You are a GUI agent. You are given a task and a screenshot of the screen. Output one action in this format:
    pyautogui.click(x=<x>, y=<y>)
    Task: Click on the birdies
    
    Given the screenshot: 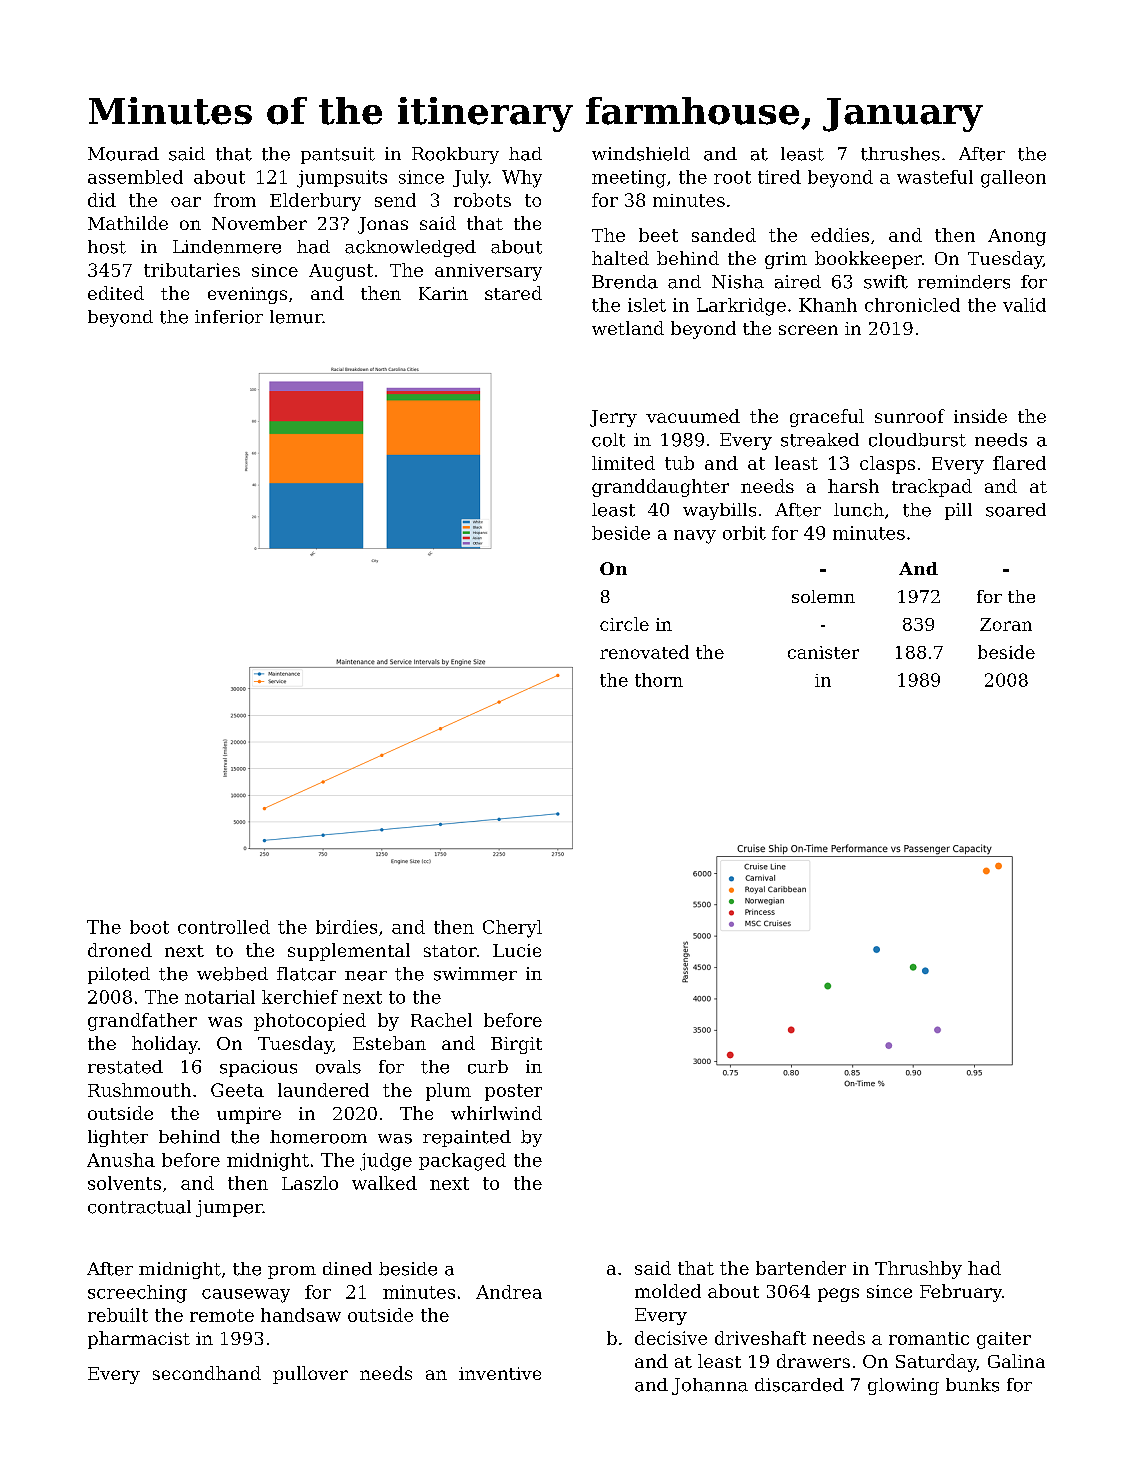 What is the action you would take?
    pyautogui.click(x=346, y=927)
